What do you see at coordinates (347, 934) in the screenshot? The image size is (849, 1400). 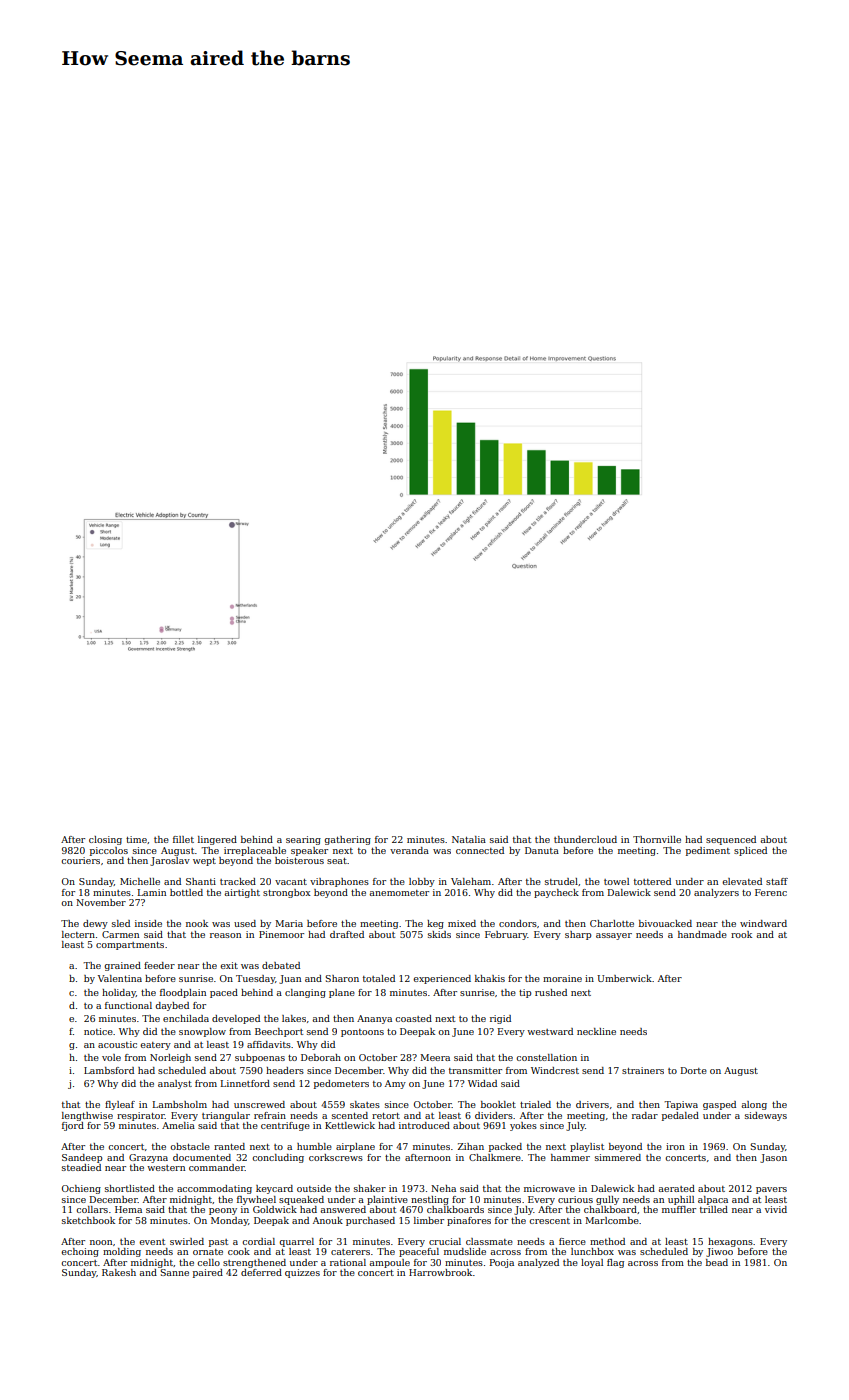 I see `drafted` at bounding box center [347, 934].
